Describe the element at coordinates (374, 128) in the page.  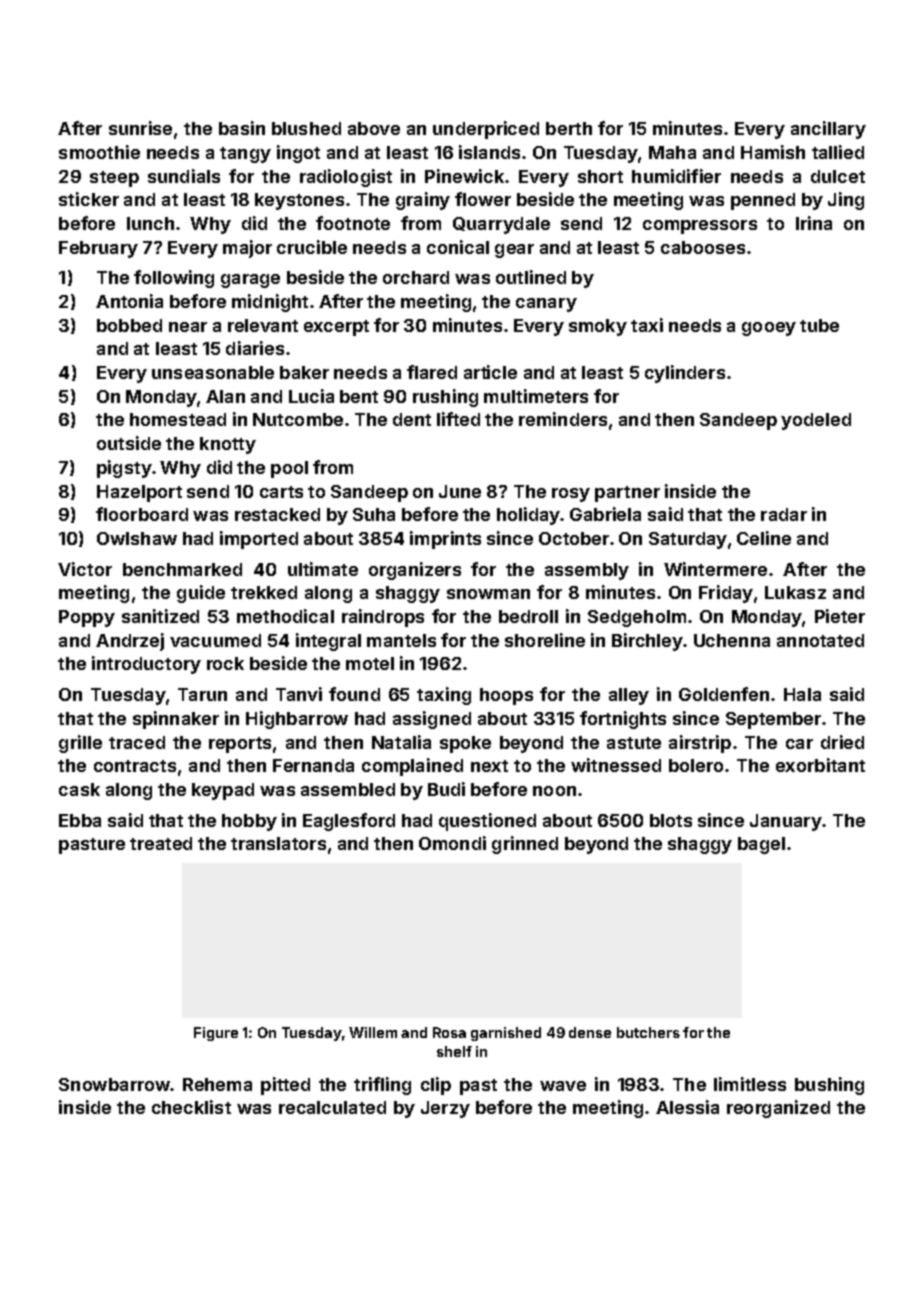
I see `above` at that location.
